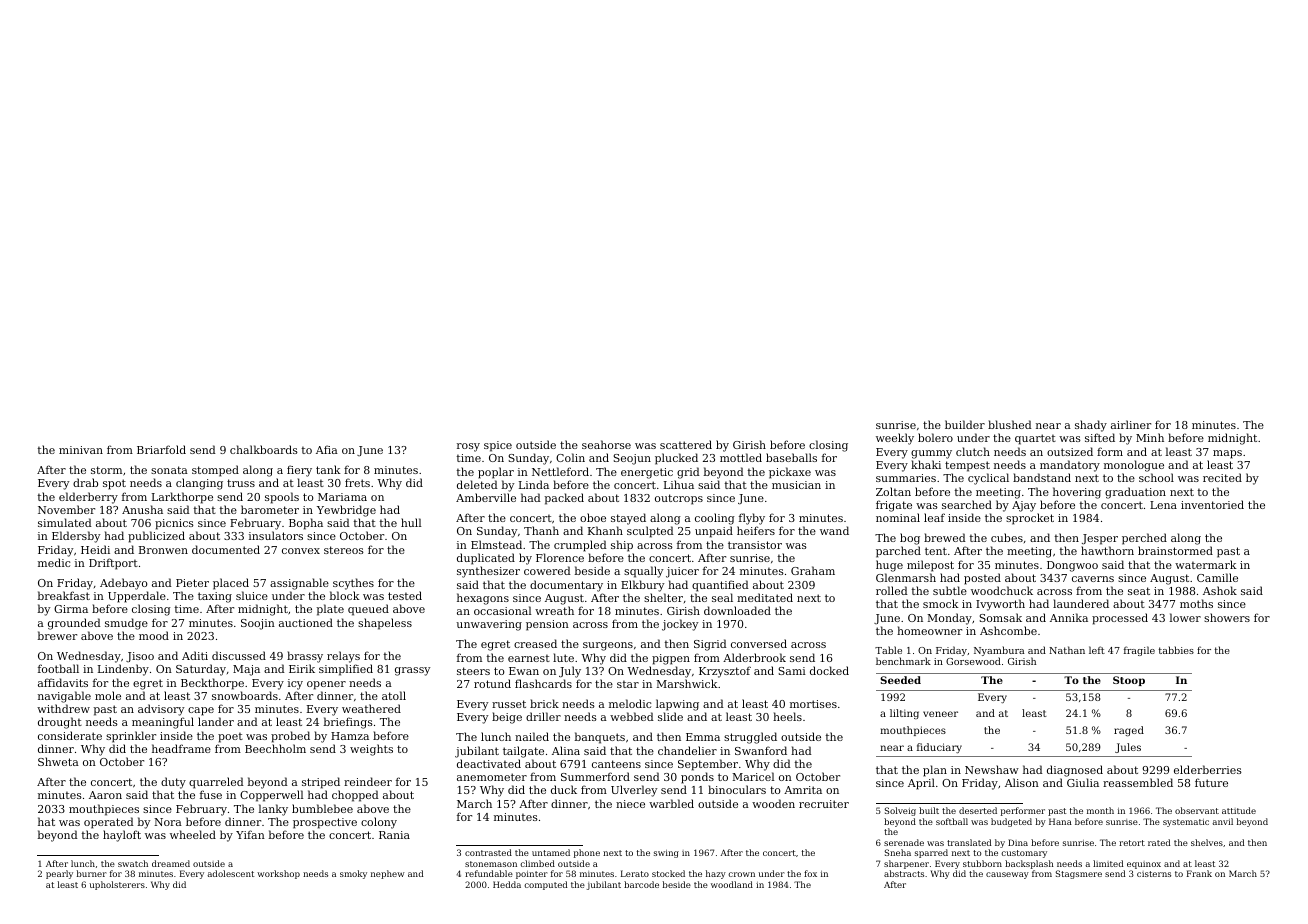  What do you see at coordinates (1077, 493) in the document?
I see `hovering` at bounding box center [1077, 493].
